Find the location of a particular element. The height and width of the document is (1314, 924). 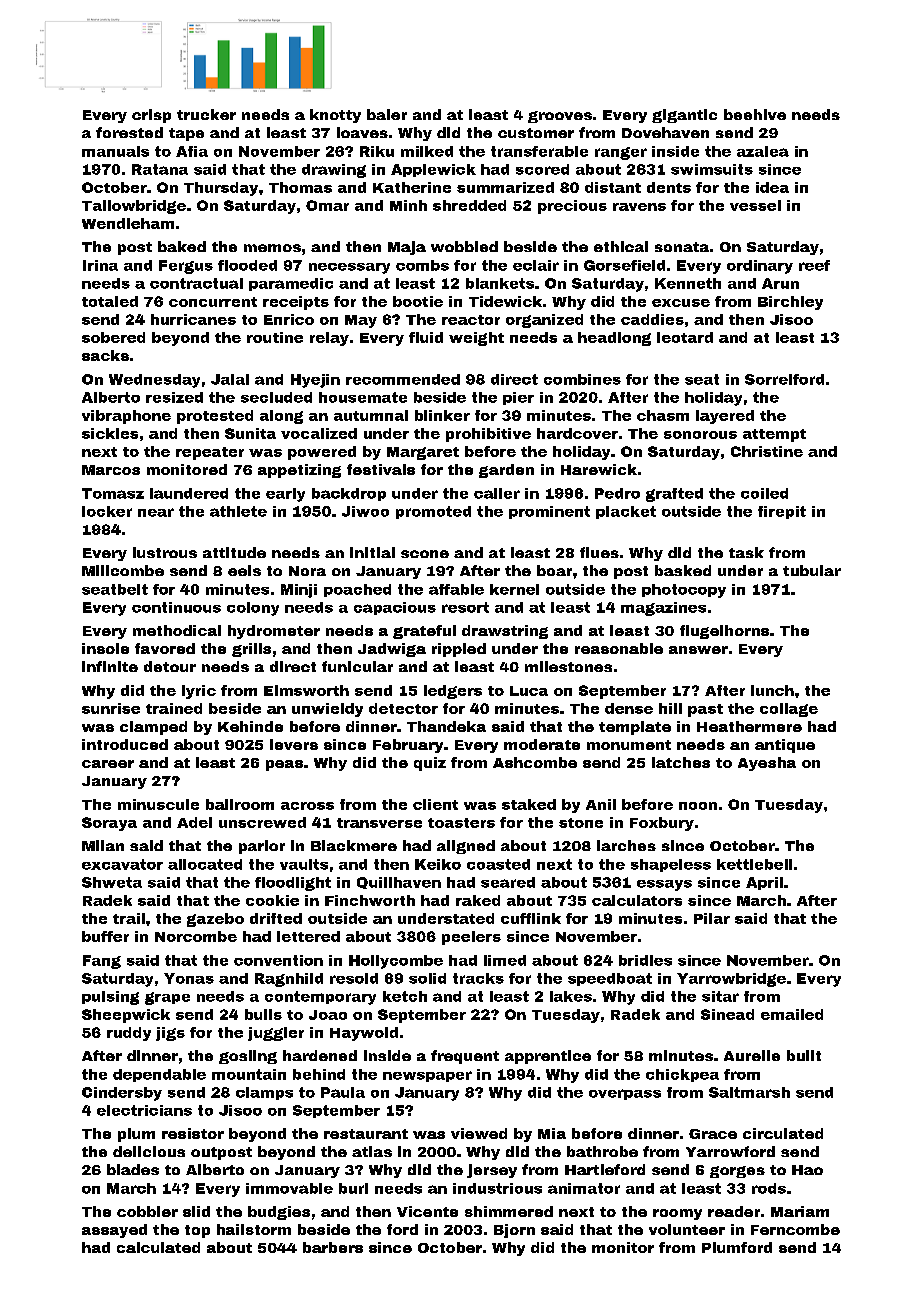

emailed is located at coordinates (792, 1014).
